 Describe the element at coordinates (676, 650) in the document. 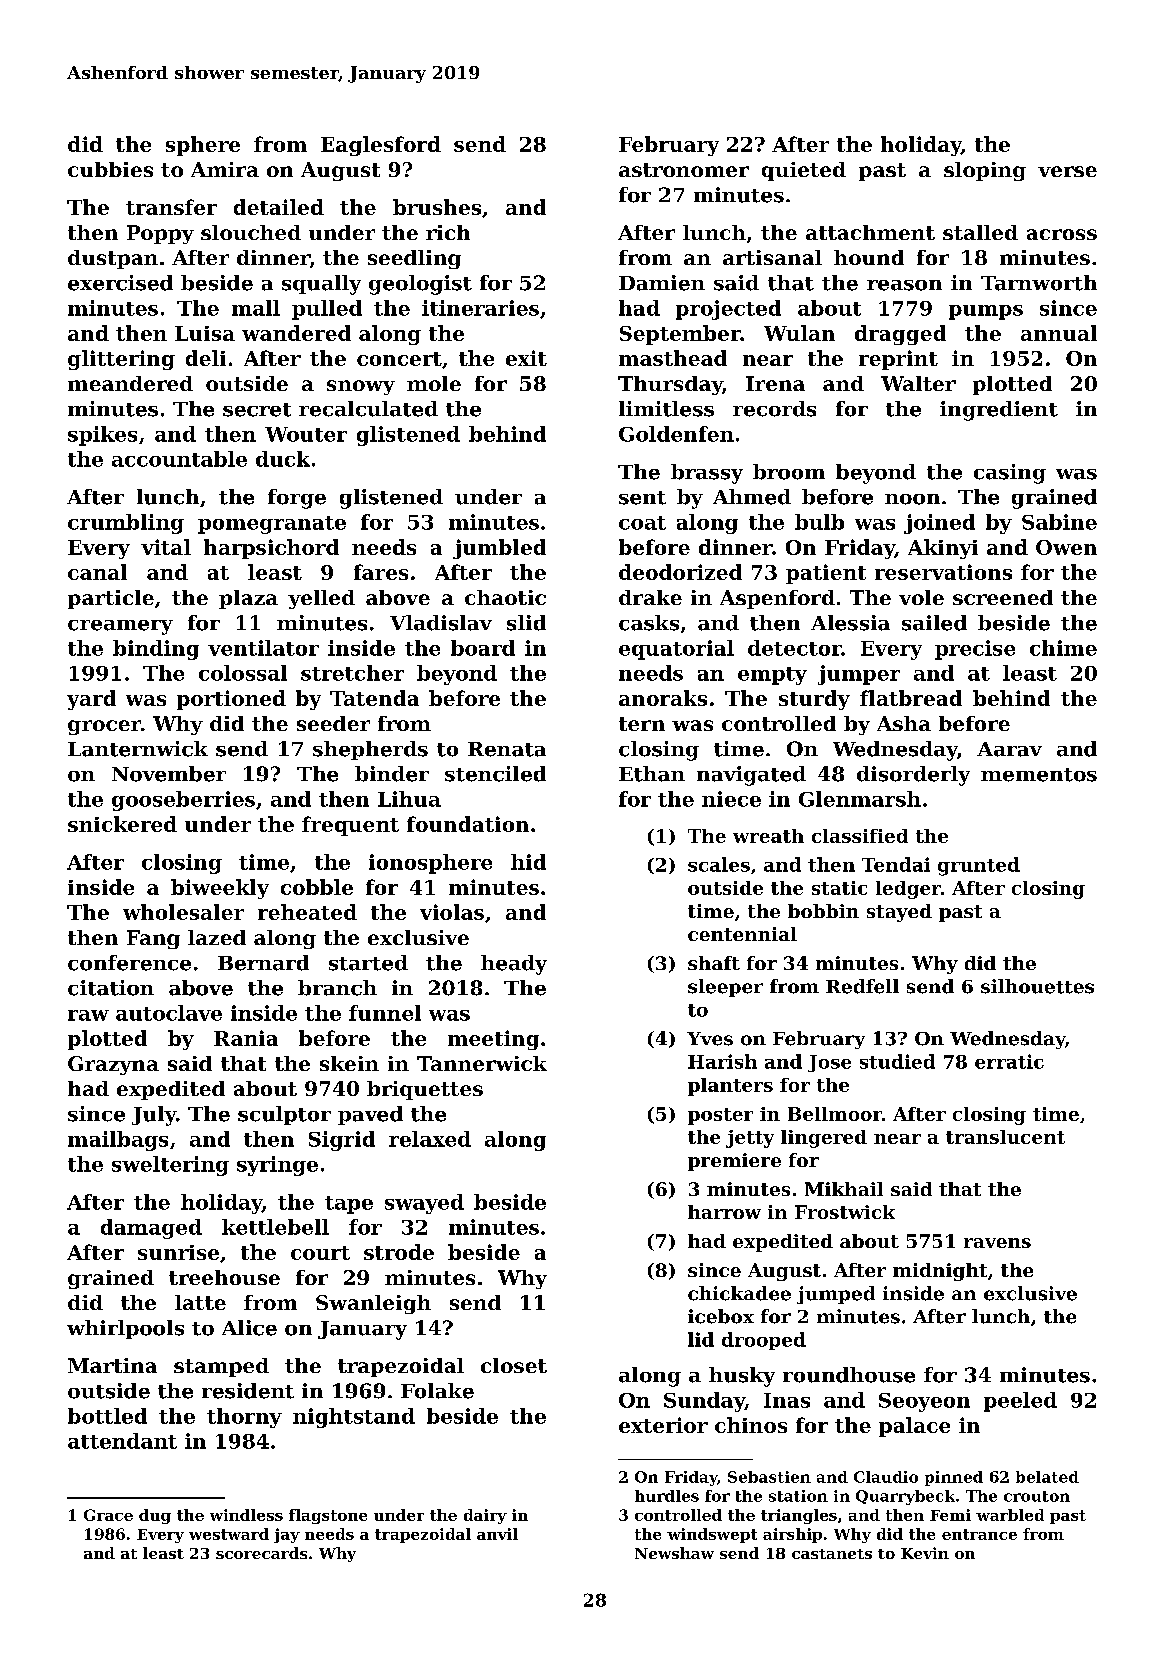

I see `equatorial` at that location.
